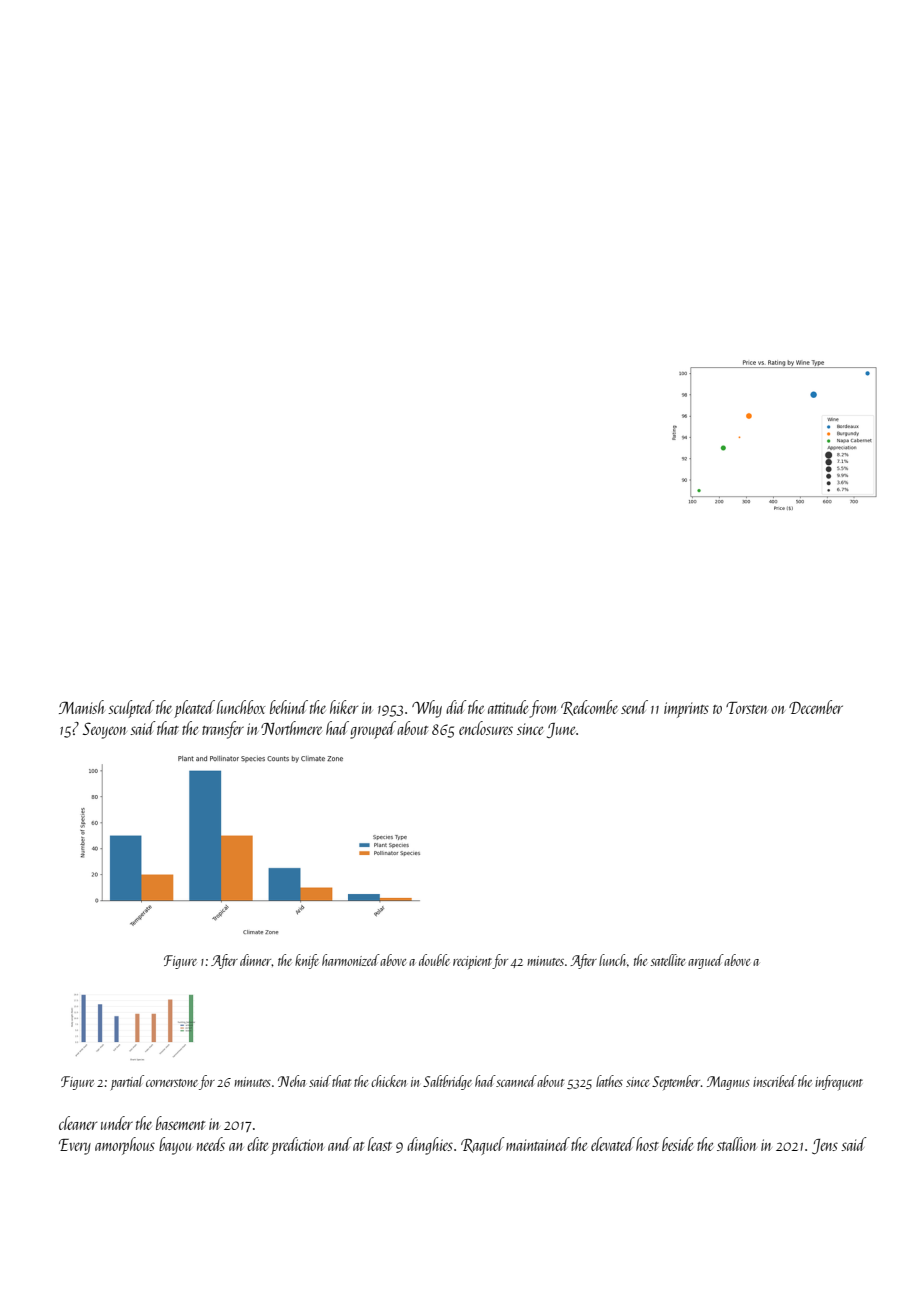 This image has height=1314, width=924. Describe the element at coordinates (434, 960) in the image. I see `double` at that location.
